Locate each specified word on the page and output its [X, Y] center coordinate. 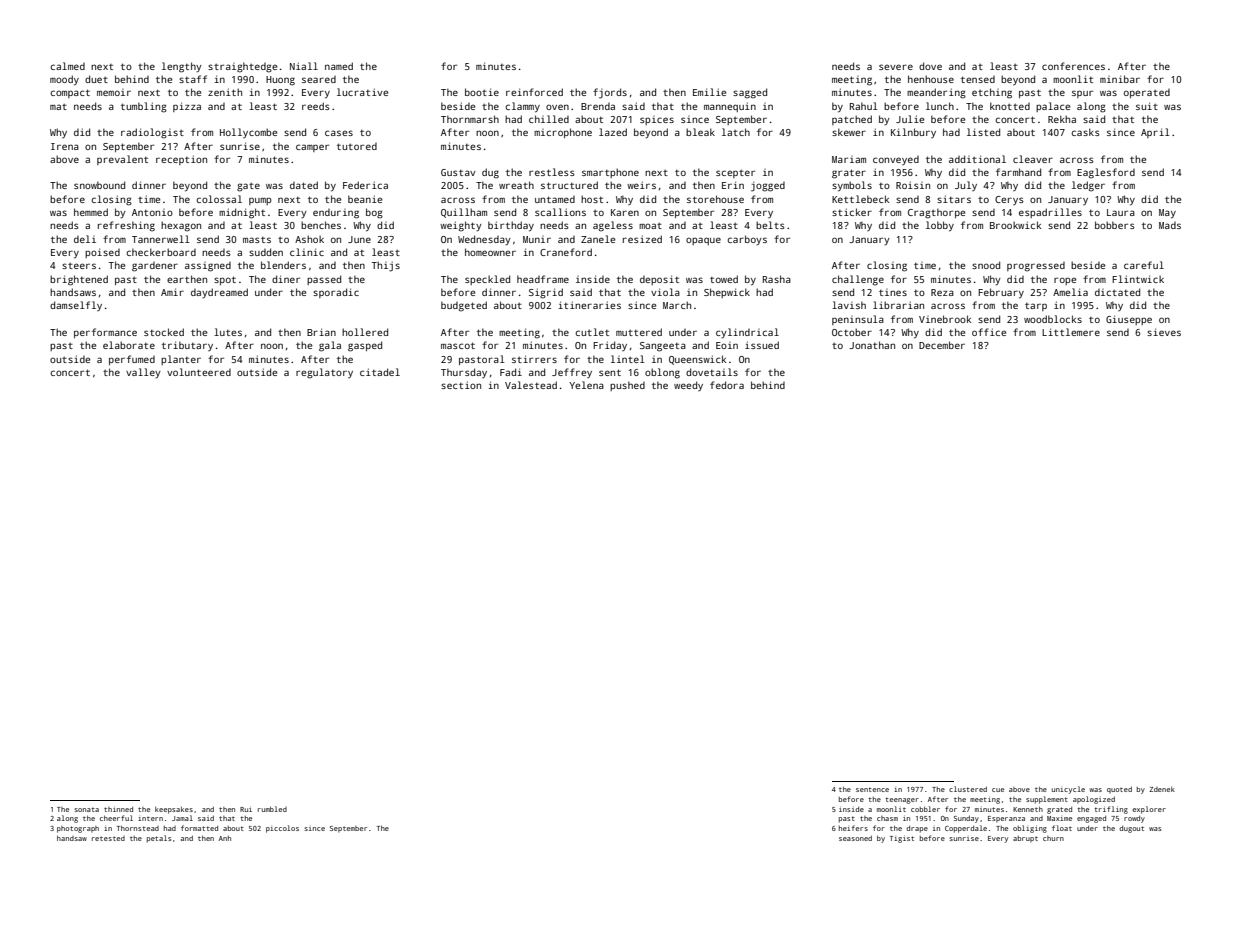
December [942, 345]
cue [998, 790]
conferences [1073, 66]
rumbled [272, 809]
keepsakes [174, 810]
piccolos [282, 829]
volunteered [199, 372]
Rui [246, 809]
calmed [67, 66]
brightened [79, 280]
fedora [727, 385]
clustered [968, 789]
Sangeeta [663, 347]
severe [896, 67]
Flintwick [1138, 279]
